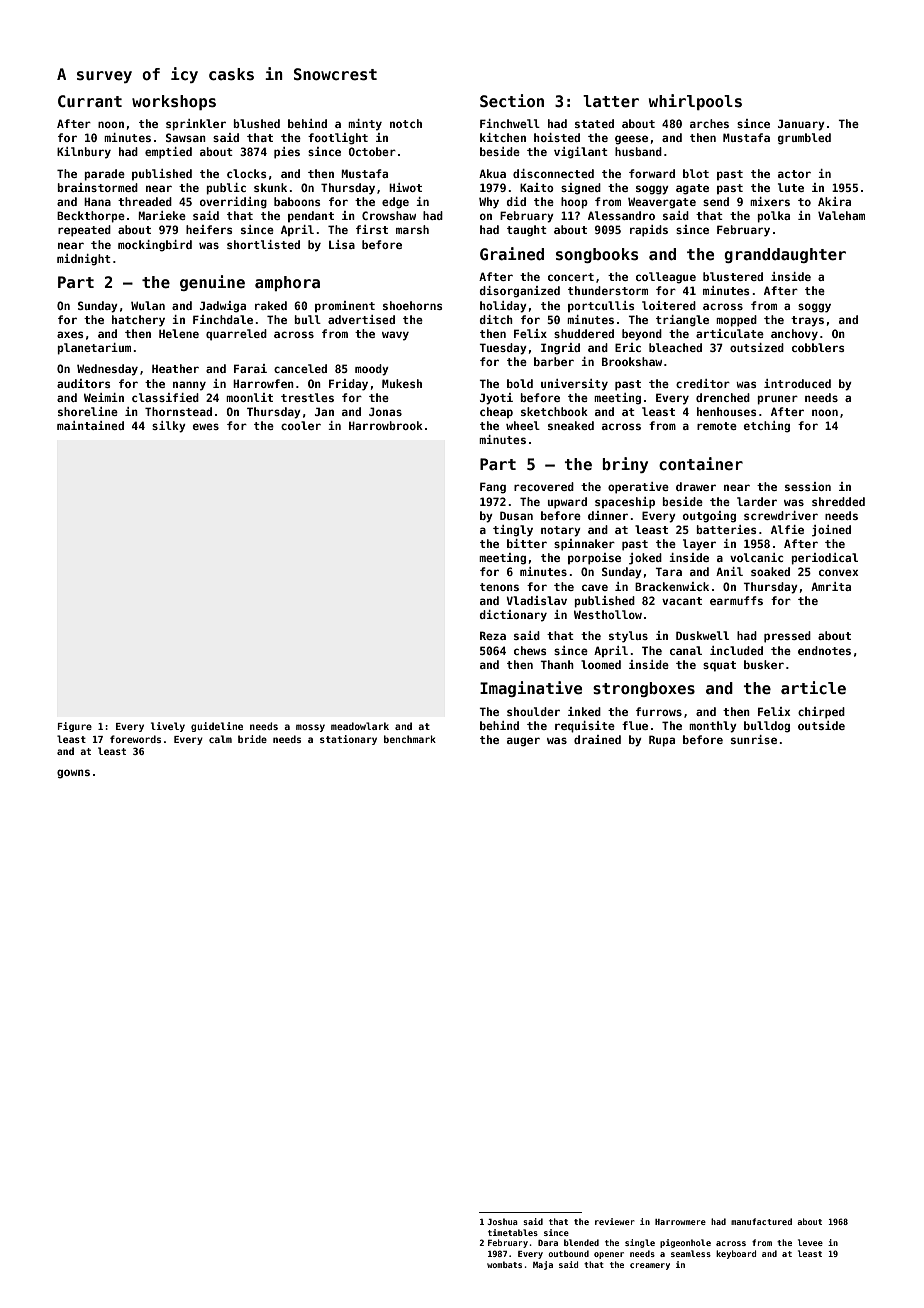  Describe the element at coordinates (386, 425) in the image. I see `Harrowbrook` at that location.
